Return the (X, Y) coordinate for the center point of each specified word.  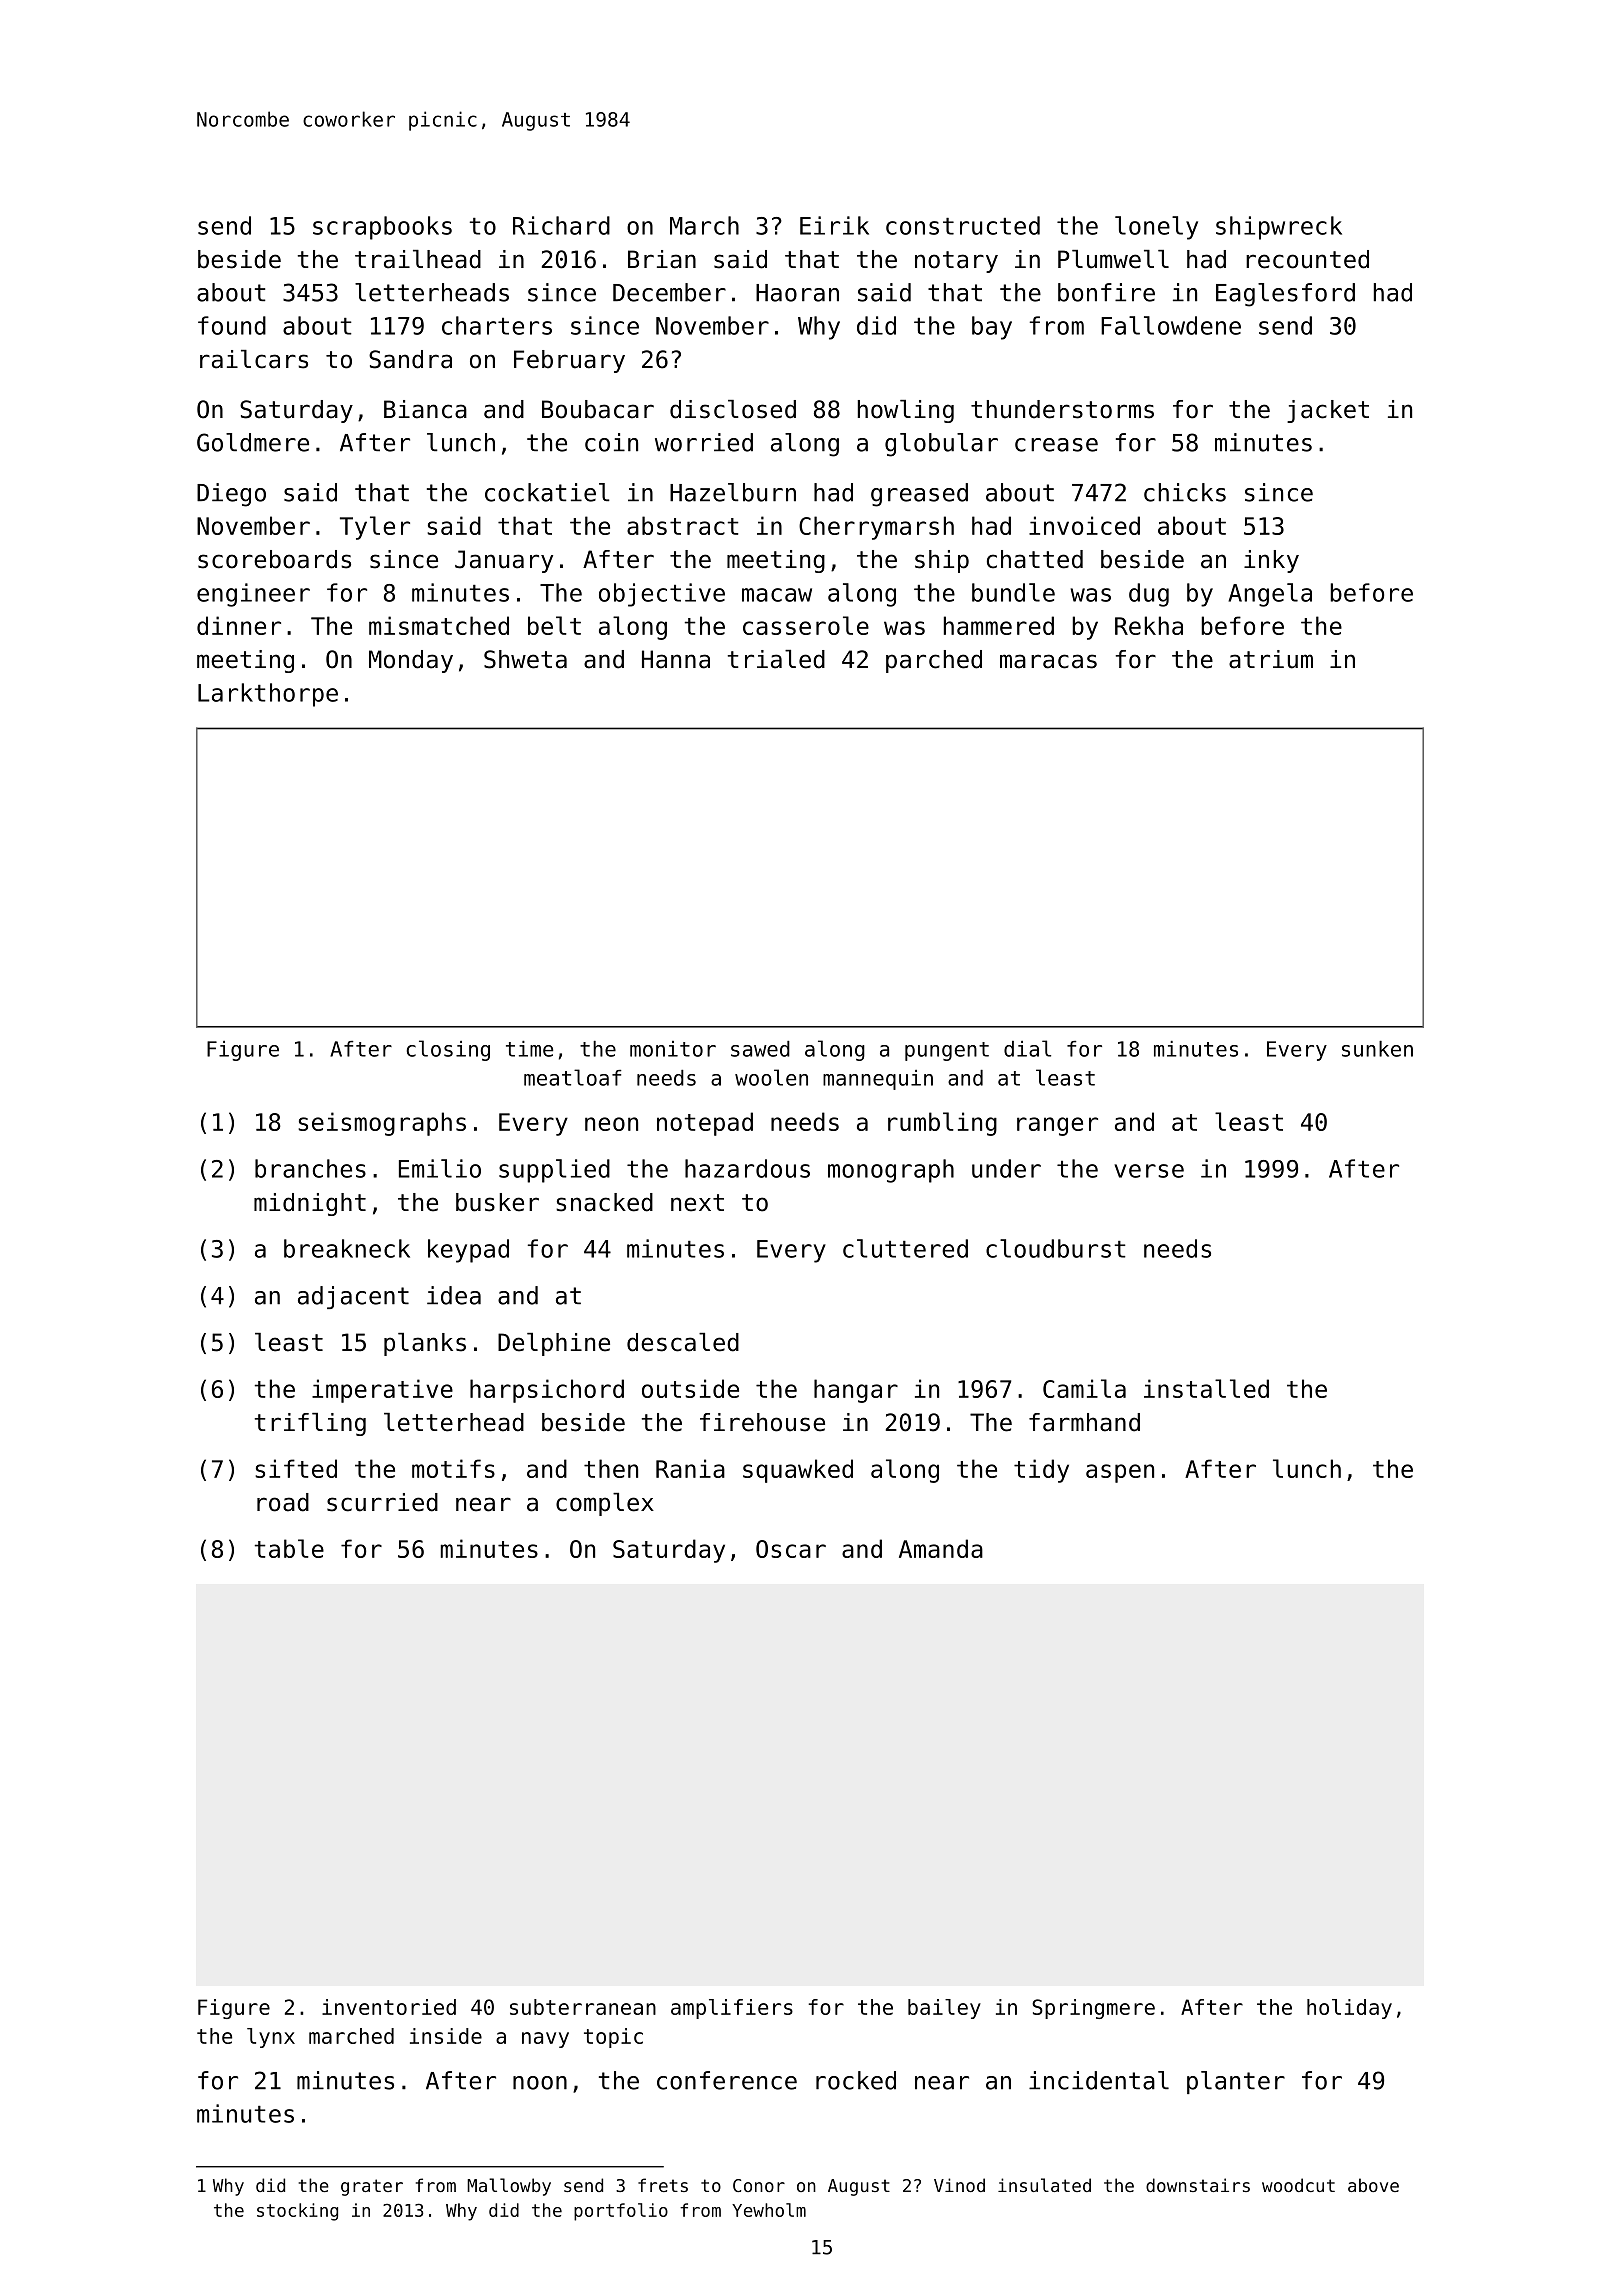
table (289, 1548)
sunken (1377, 1049)
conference (727, 2080)
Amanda (941, 1548)
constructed (963, 225)
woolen (771, 1077)
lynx (271, 2038)
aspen (1120, 1473)
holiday (1349, 2009)
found (232, 325)
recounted (1307, 259)
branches (310, 1168)
